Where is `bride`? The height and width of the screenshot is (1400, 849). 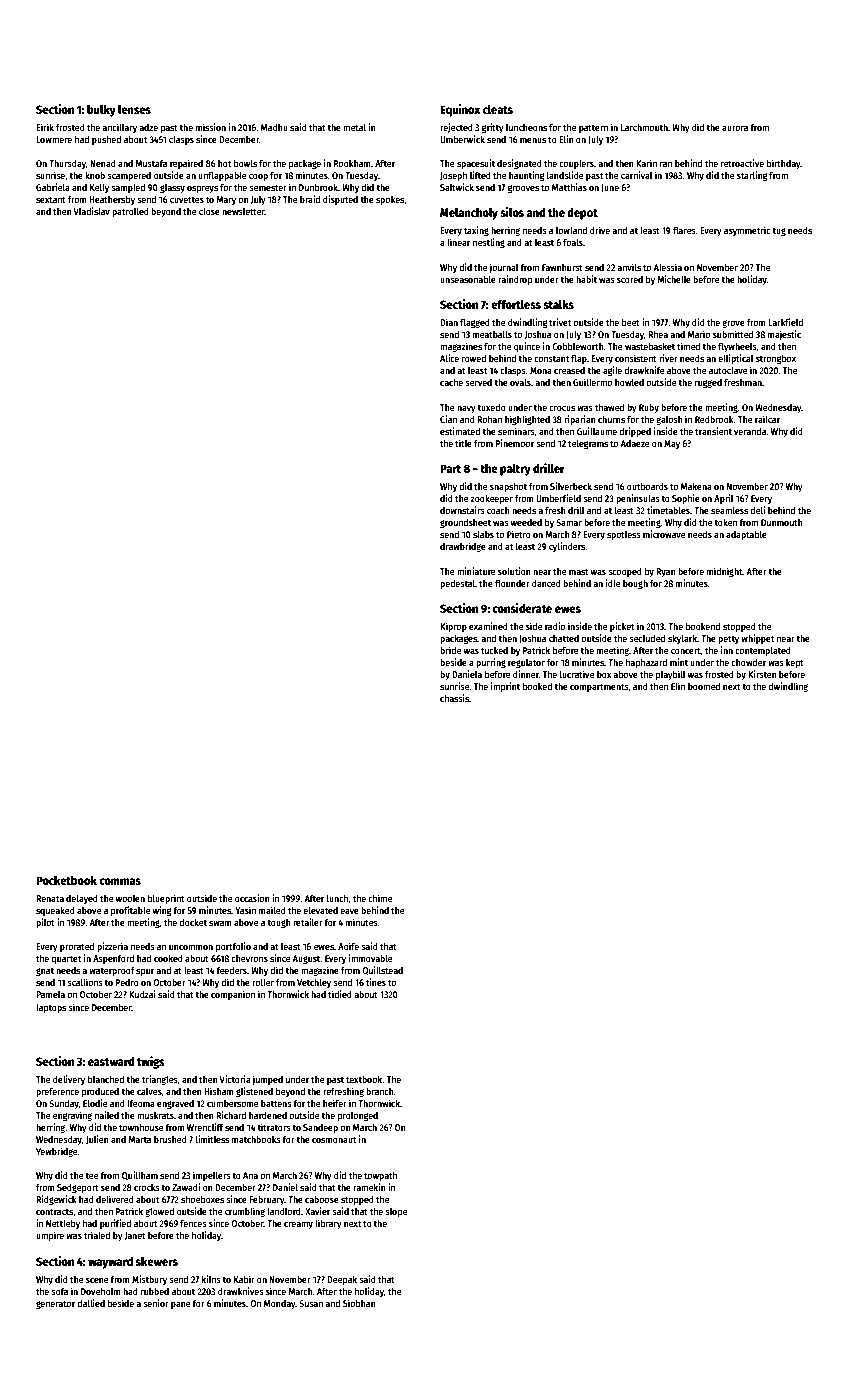 bride is located at coordinates (450, 650).
